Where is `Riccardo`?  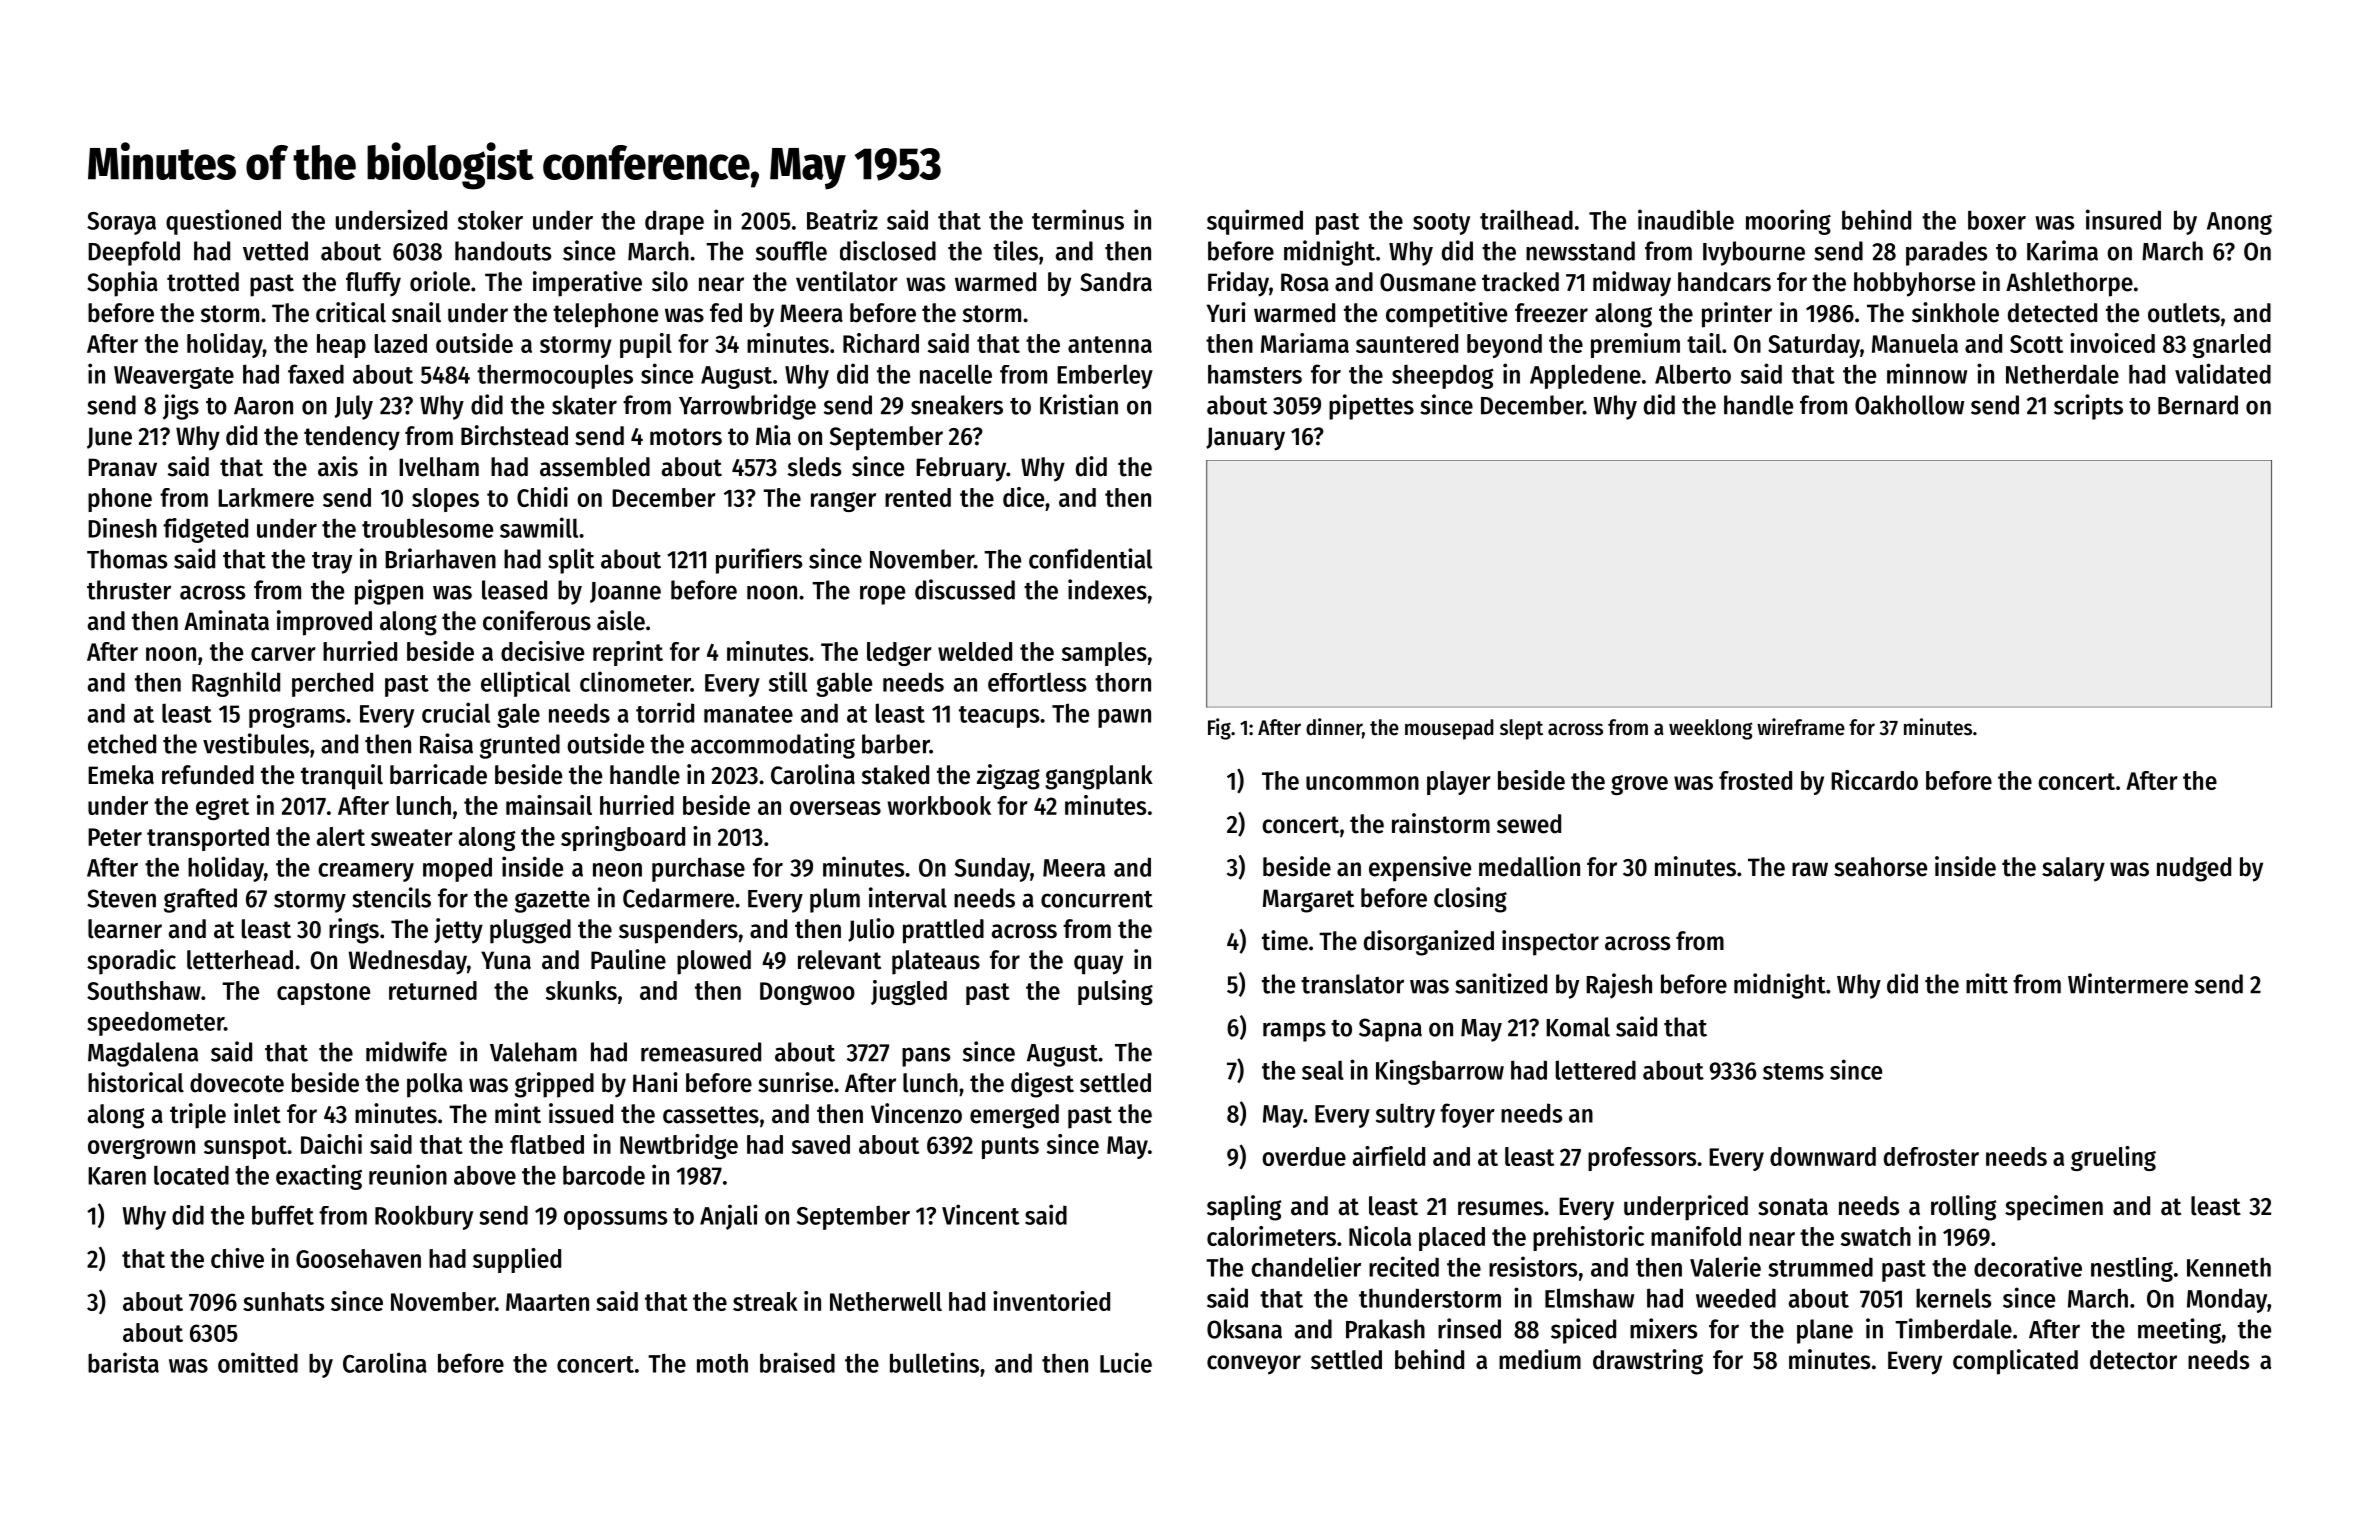
Riccardo is located at coordinates (1874, 780).
